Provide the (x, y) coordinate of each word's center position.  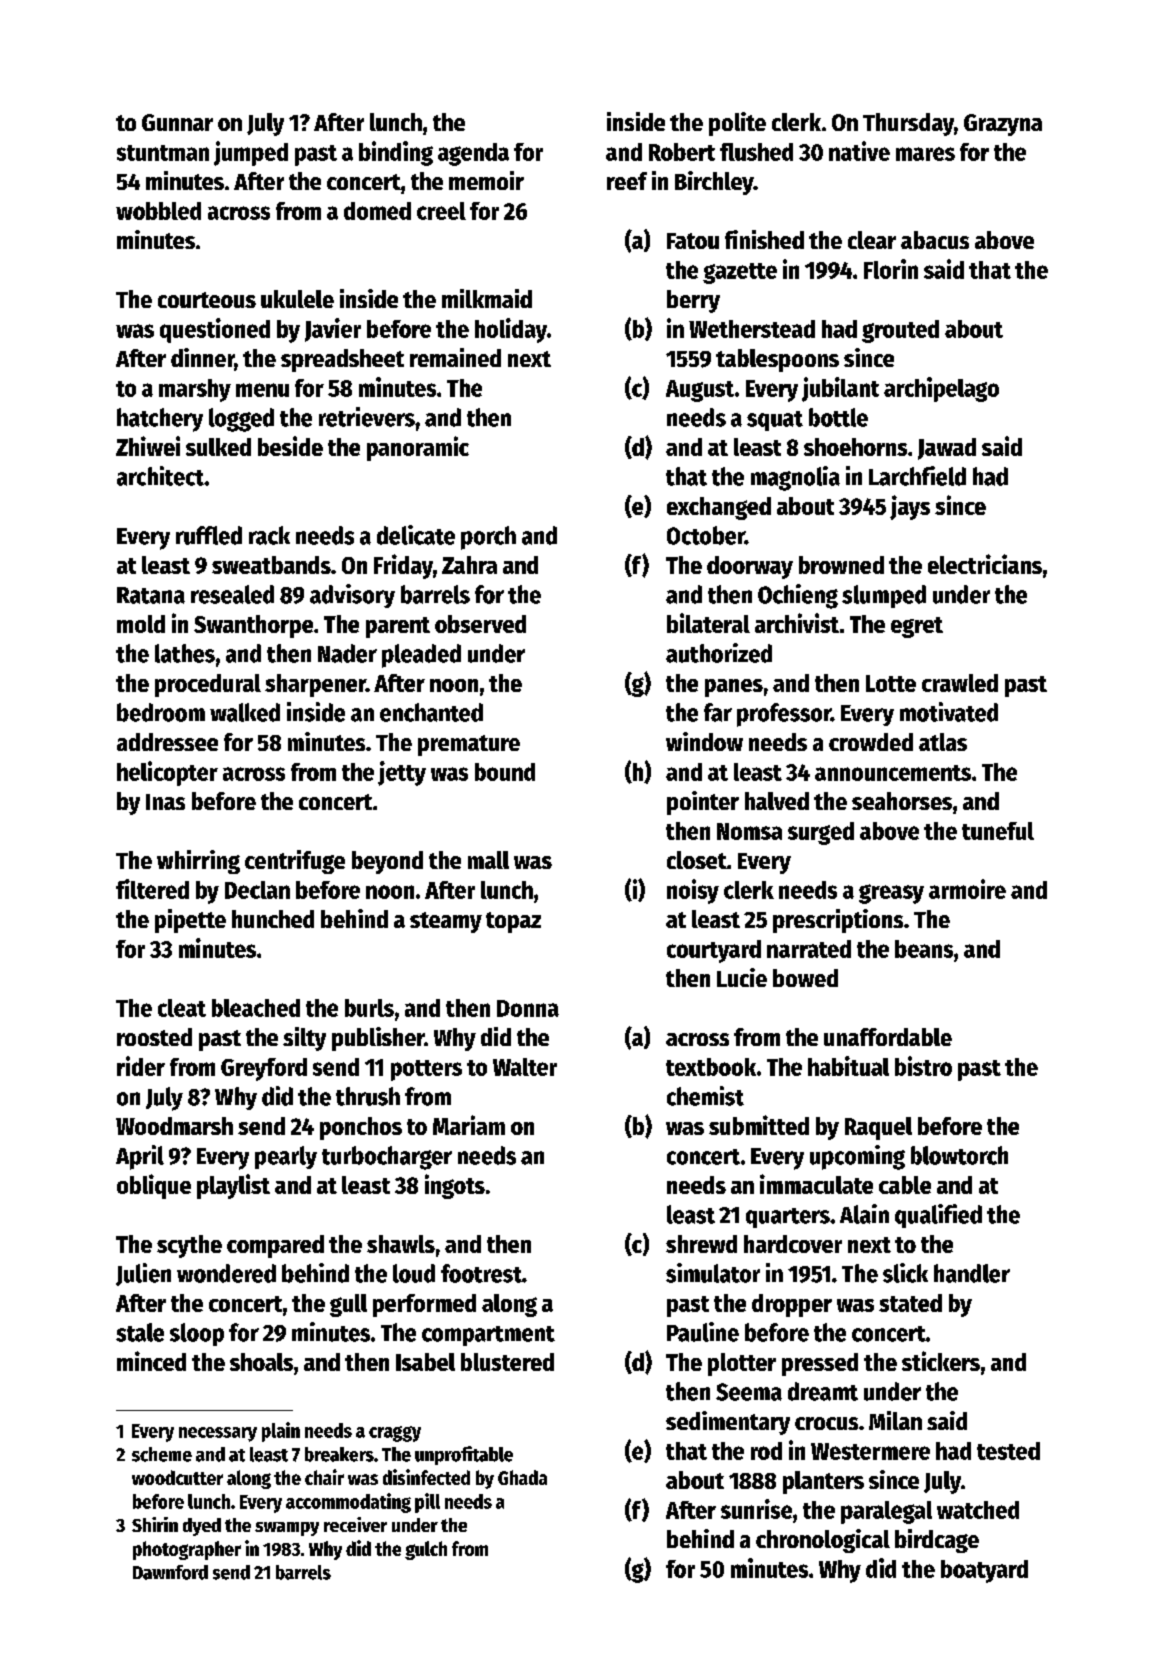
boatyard (984, 1571)
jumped (251, 153)
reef (627, 181)
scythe (189, 1246)
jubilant (840, 389)
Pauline (703, 1332)
